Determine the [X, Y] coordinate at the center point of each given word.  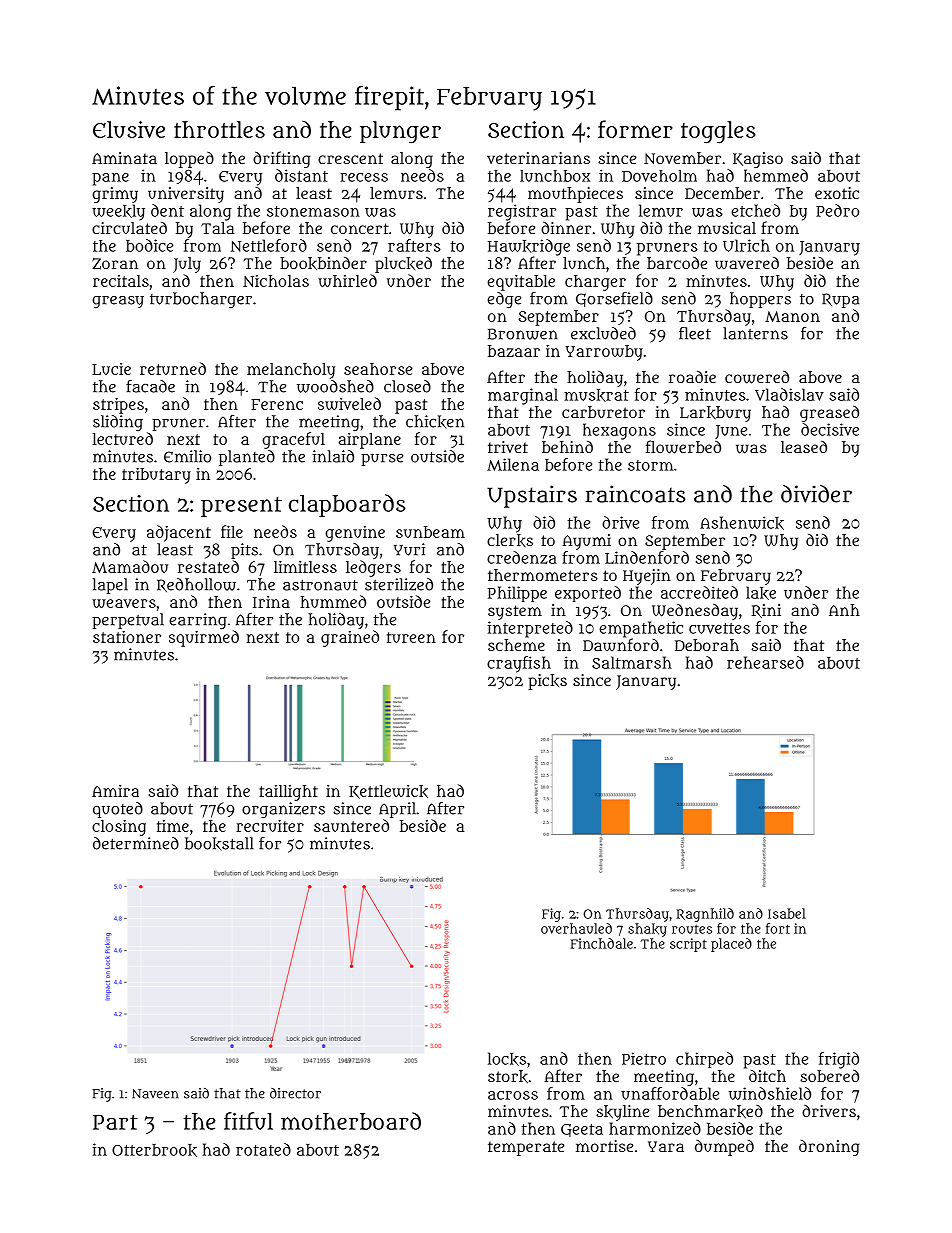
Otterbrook [154, 1150]
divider [816, 494]
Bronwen [523, 334]
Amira [115, 791]
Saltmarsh [632, 662]
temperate [526, 1148]
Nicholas [276, 281]
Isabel [787, 913]
